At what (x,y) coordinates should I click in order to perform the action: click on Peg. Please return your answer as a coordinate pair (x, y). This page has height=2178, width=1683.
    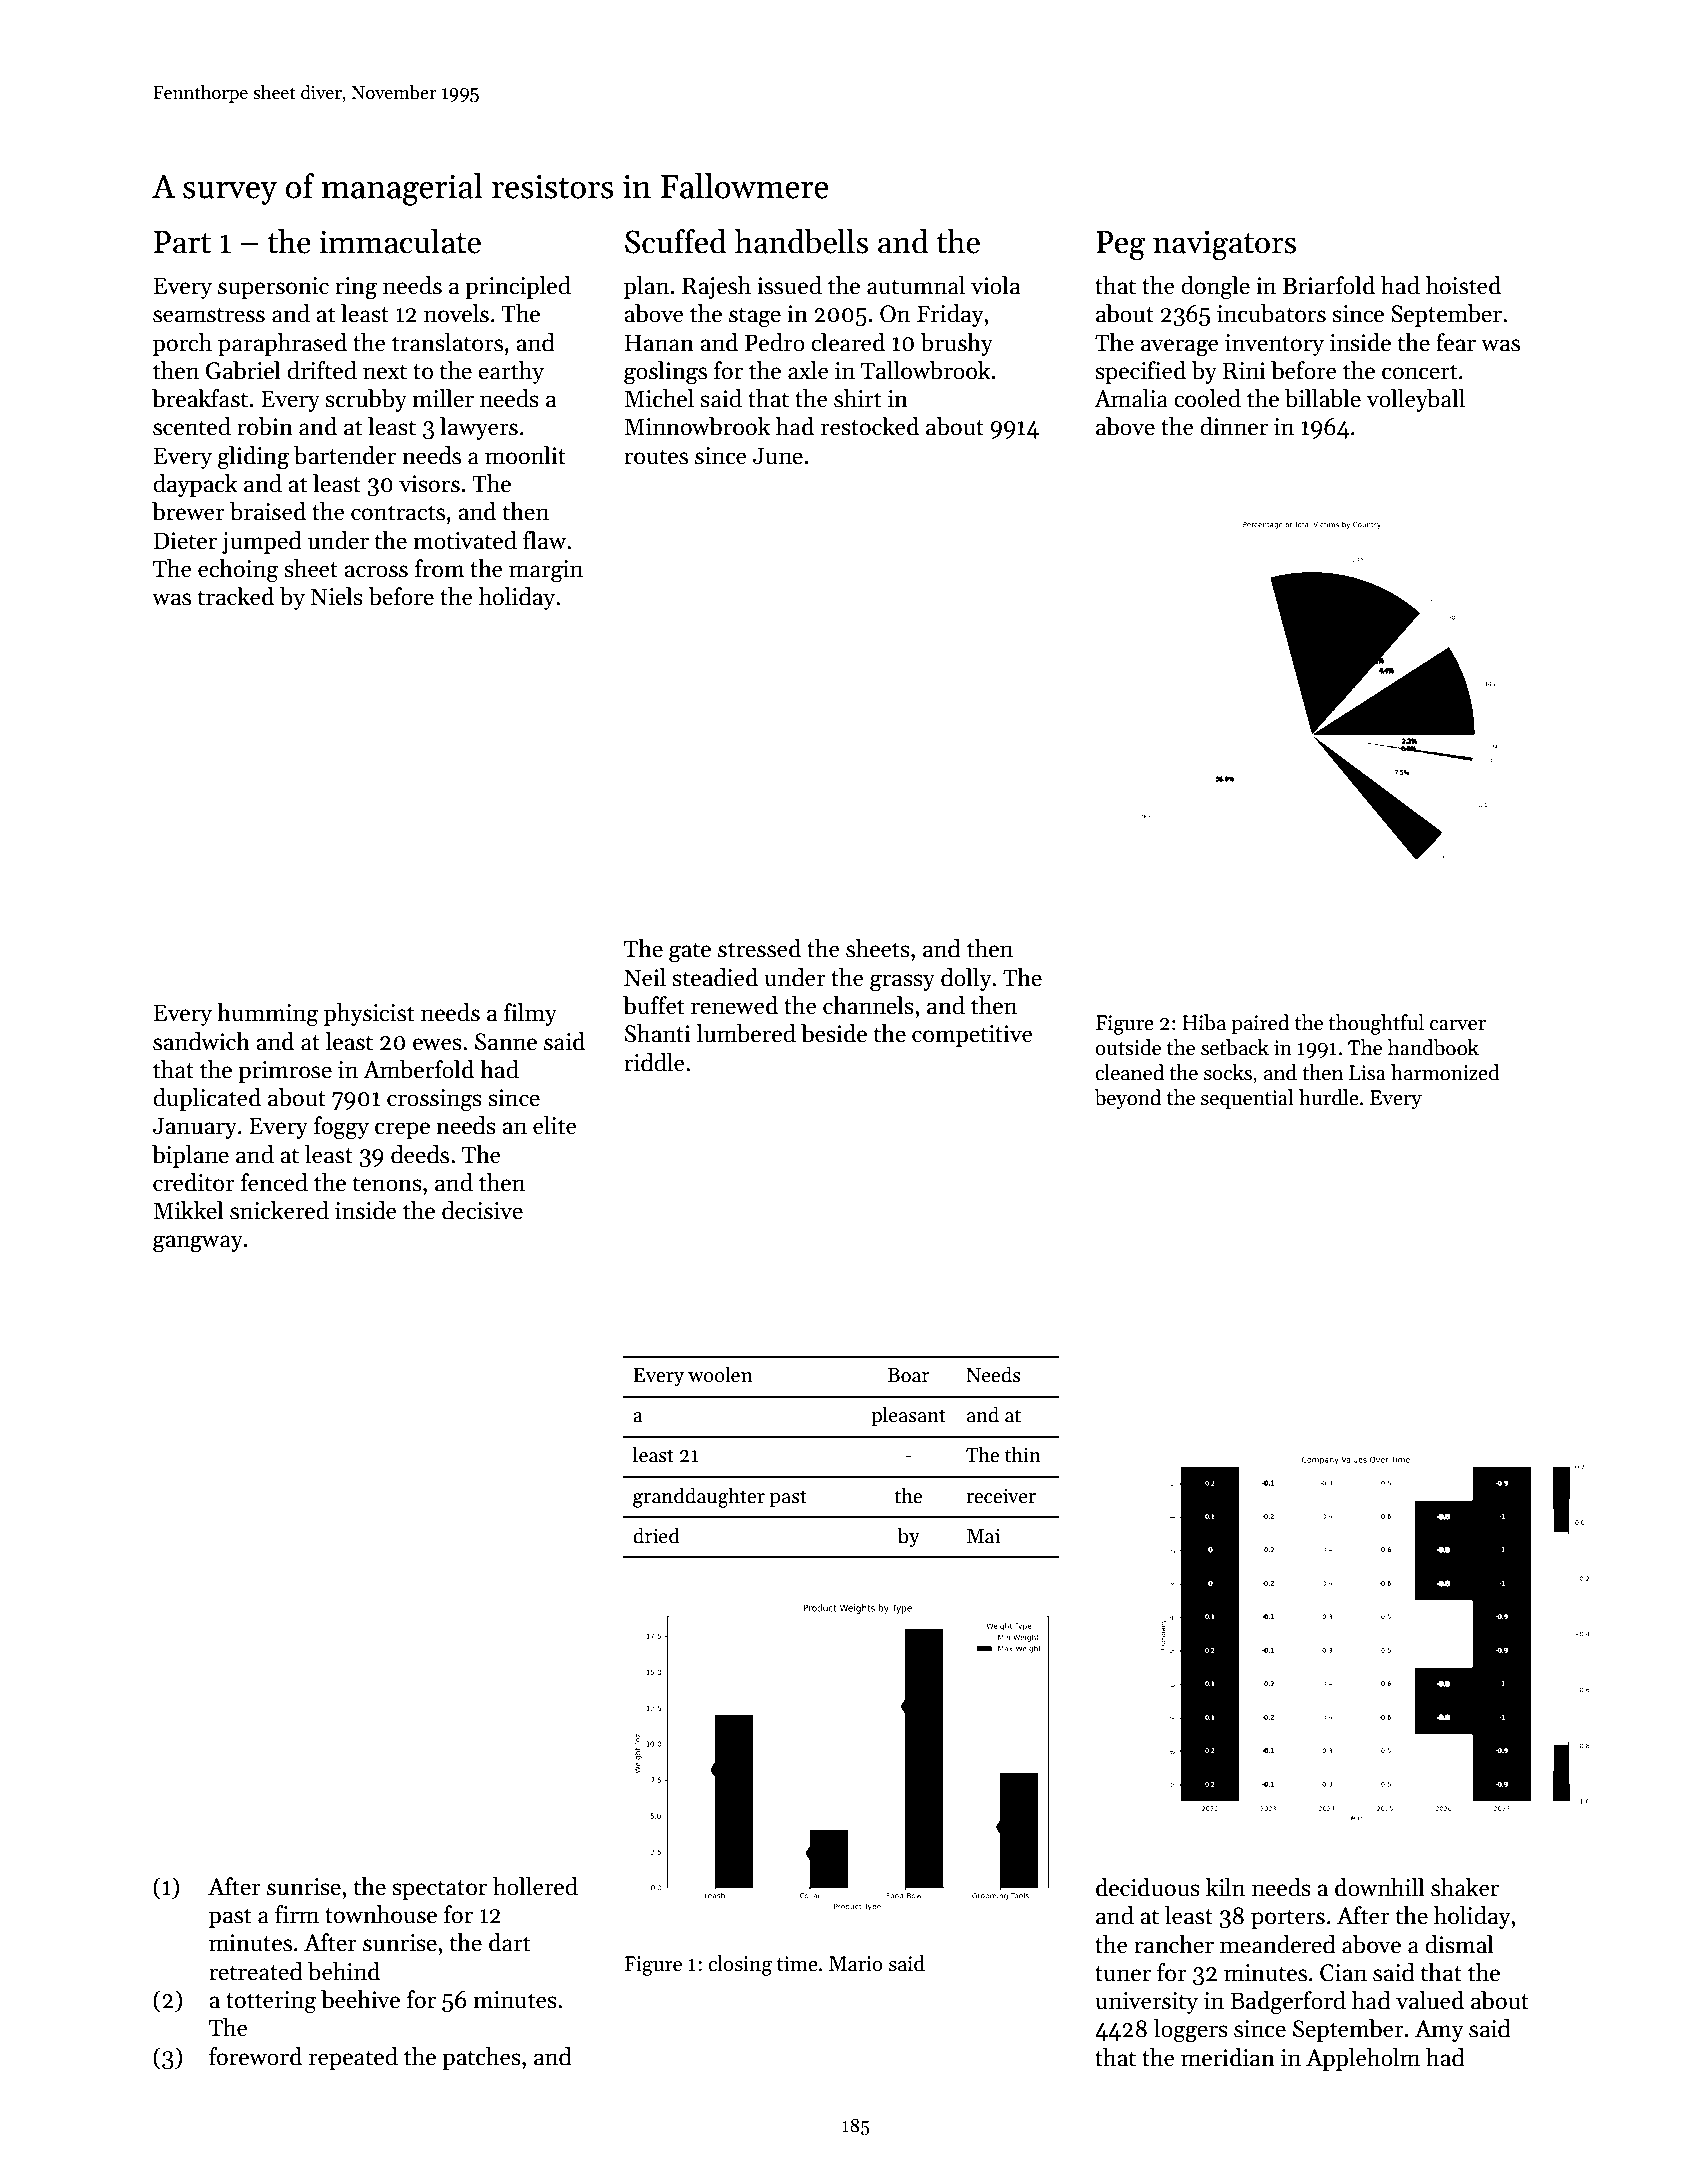
    Looking at the image, I should click on (1120, 246).
